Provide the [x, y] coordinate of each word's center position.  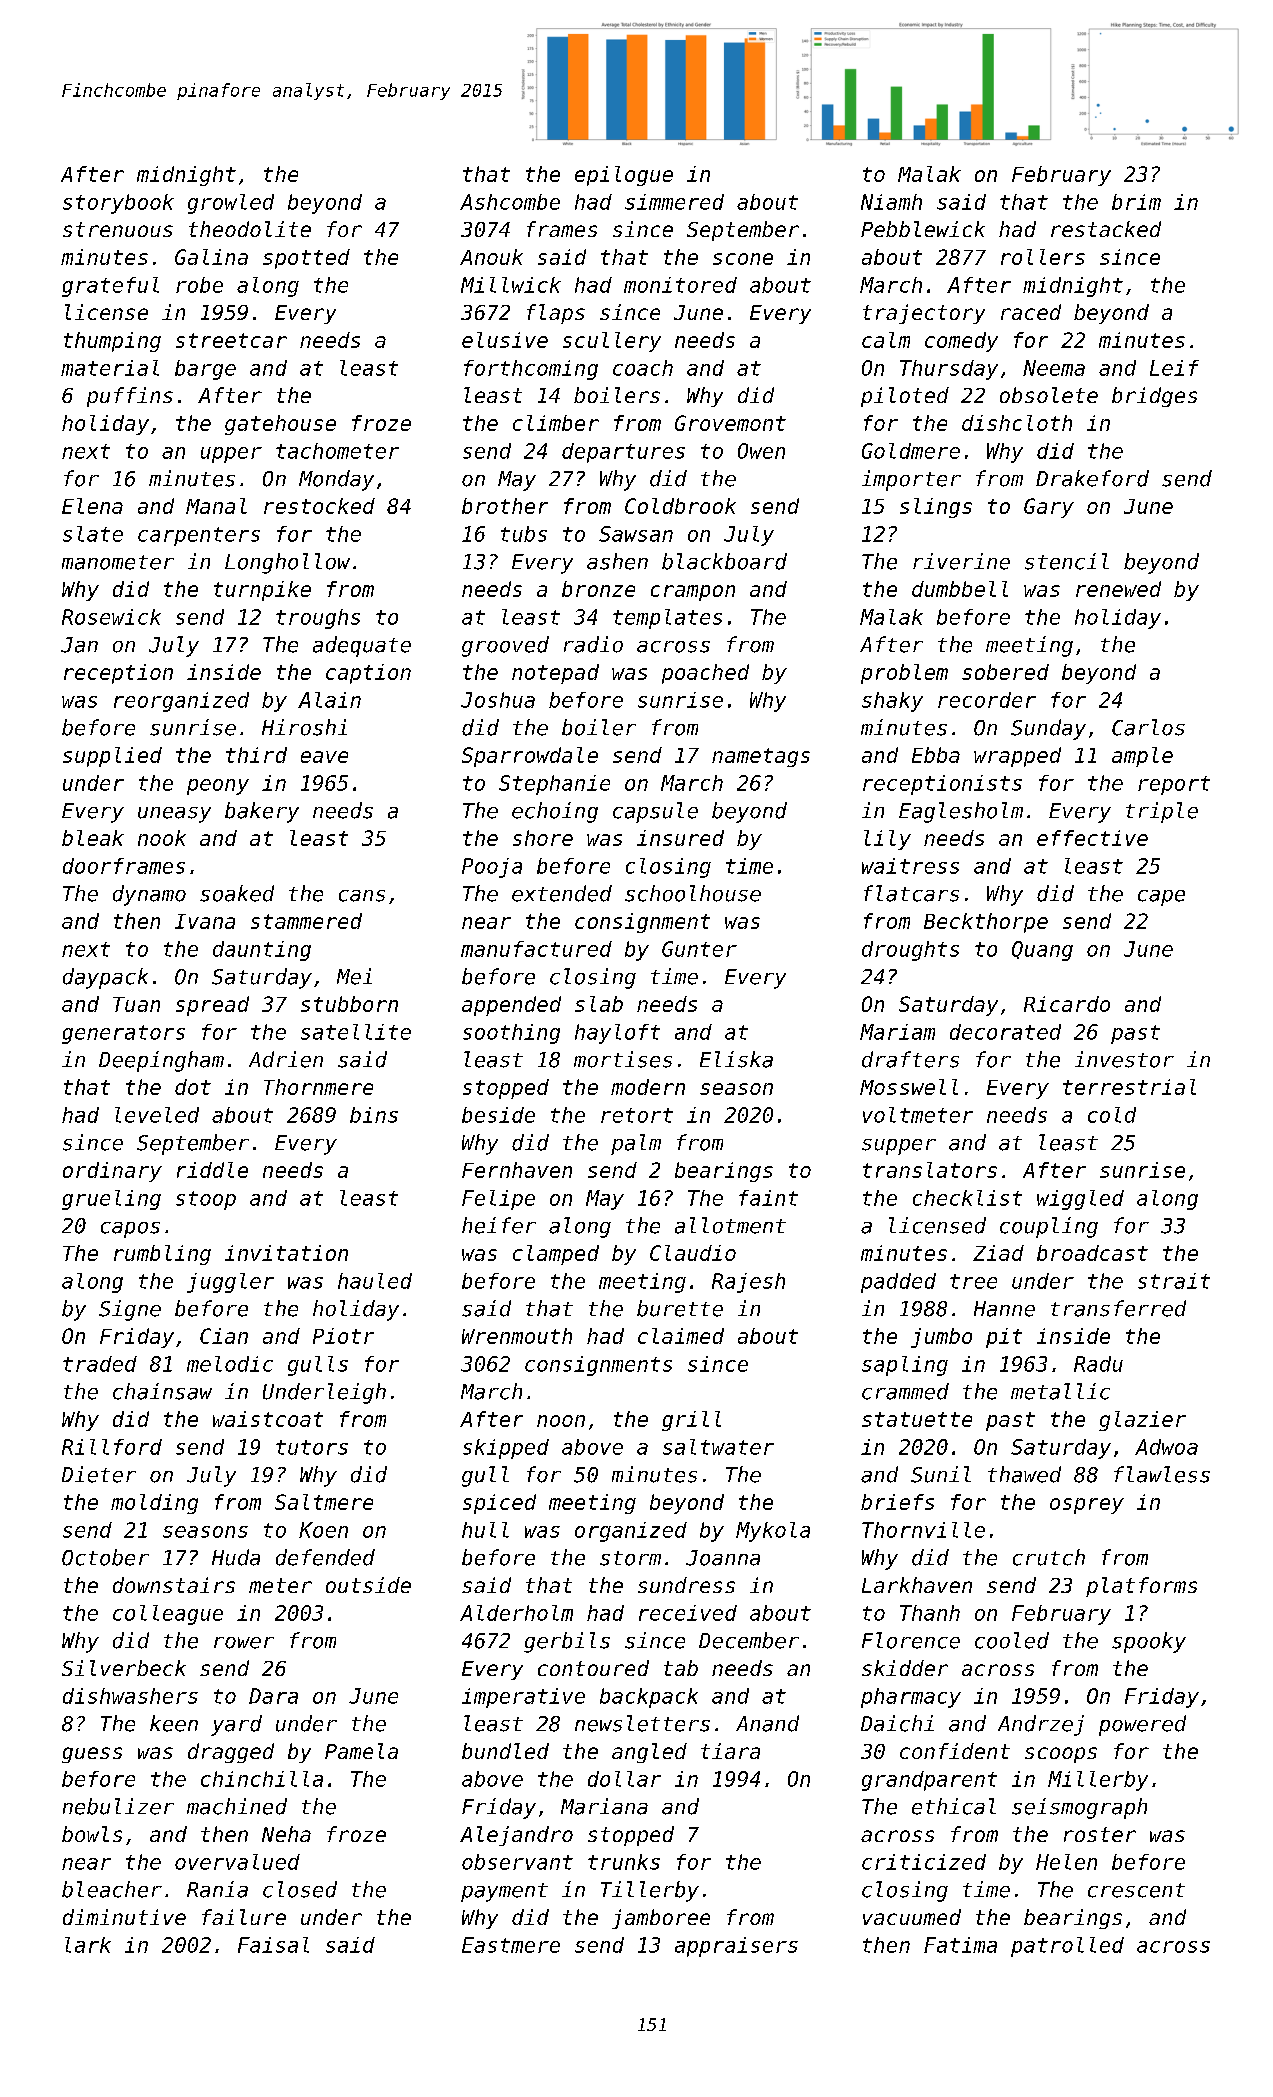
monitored [680, 285]
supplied [112, 757]
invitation [286, 1253]
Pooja [492, 868]
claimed [681, 1336]
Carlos [1148, 727]
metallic [1060, 1391]
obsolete [1049, 395]
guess [92, 1755]
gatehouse [280, 425]
